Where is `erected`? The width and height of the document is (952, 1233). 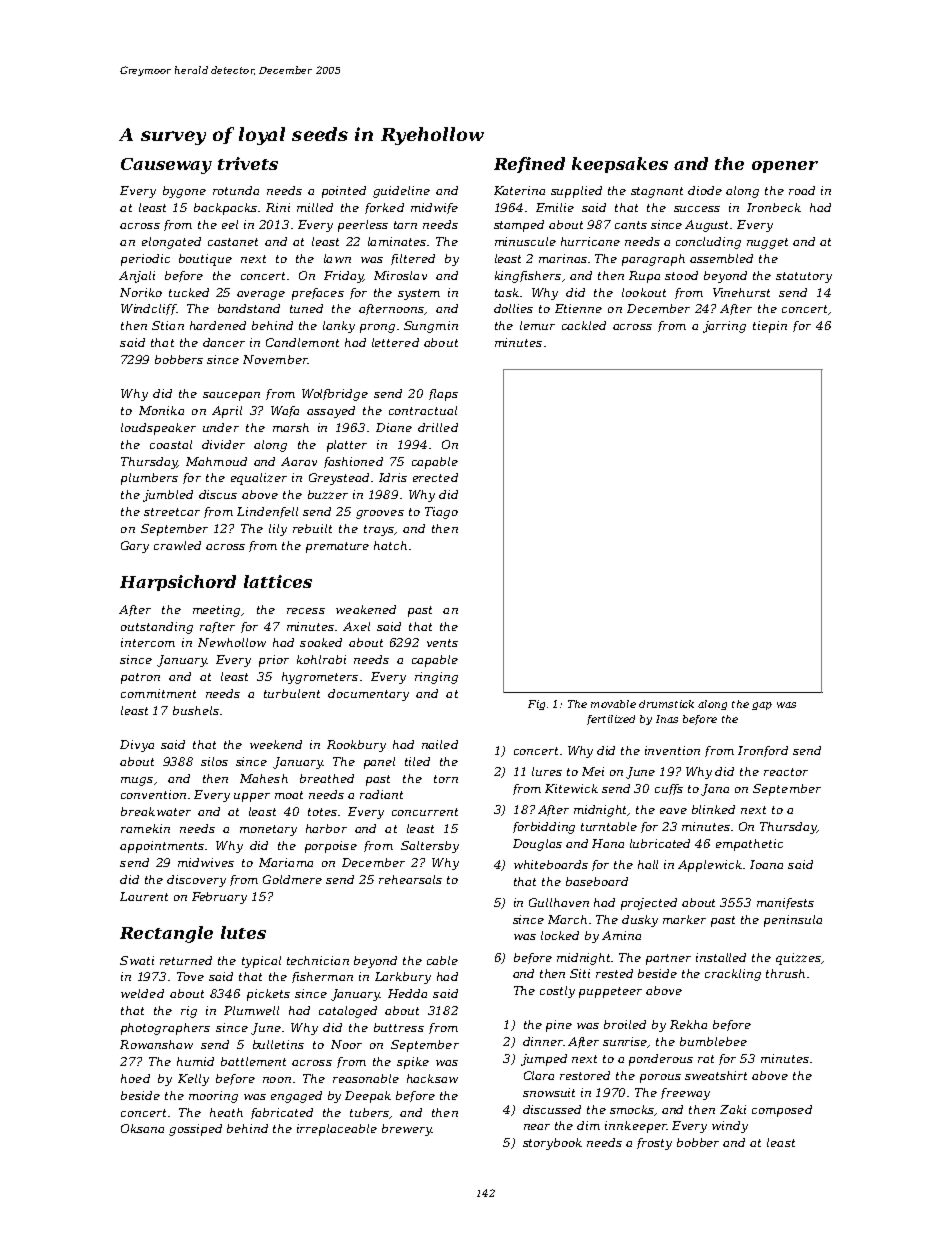
erected is located at coordinates (435, 477).
